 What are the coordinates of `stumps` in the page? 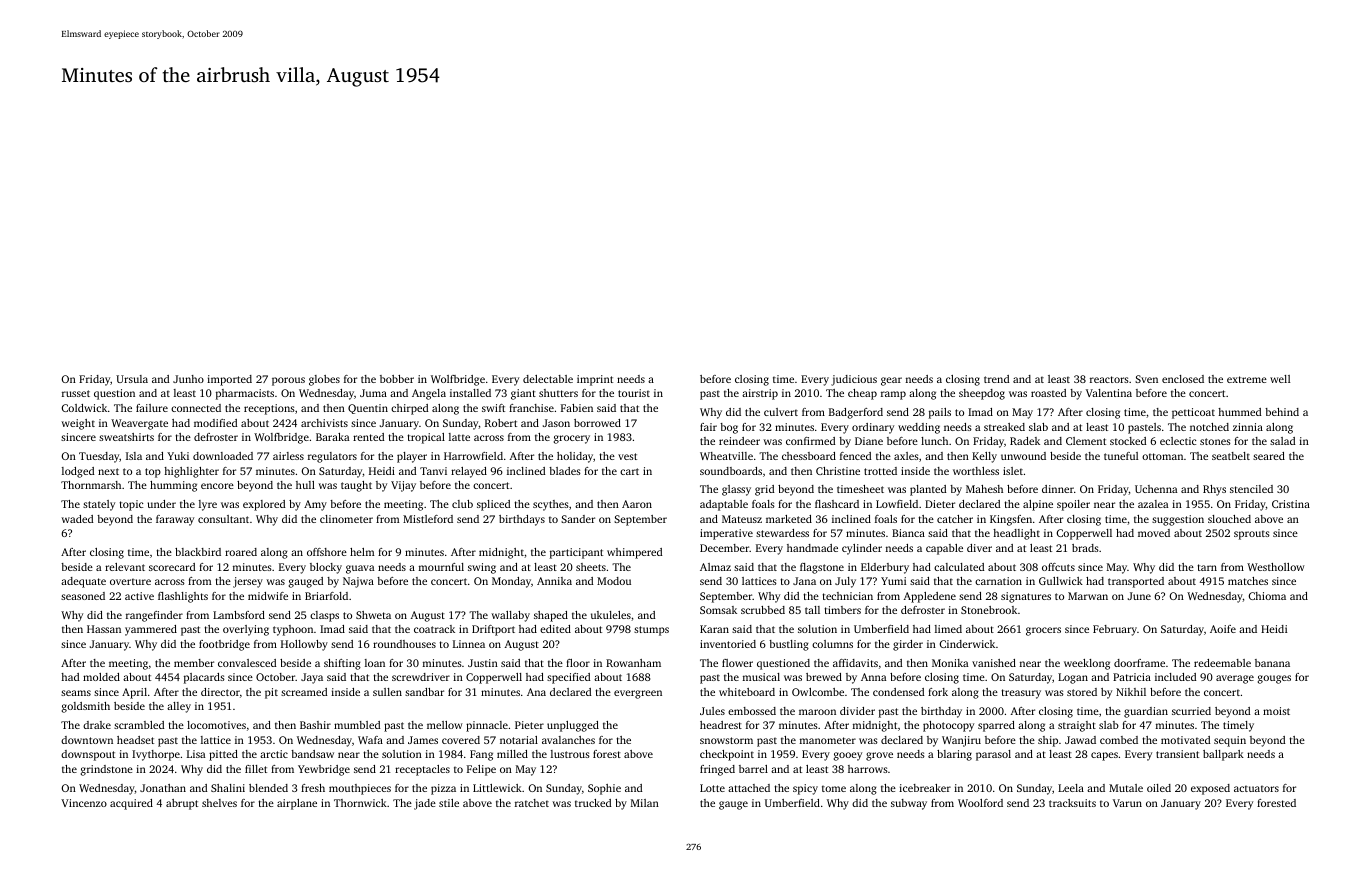 It's located at (651, 631).
